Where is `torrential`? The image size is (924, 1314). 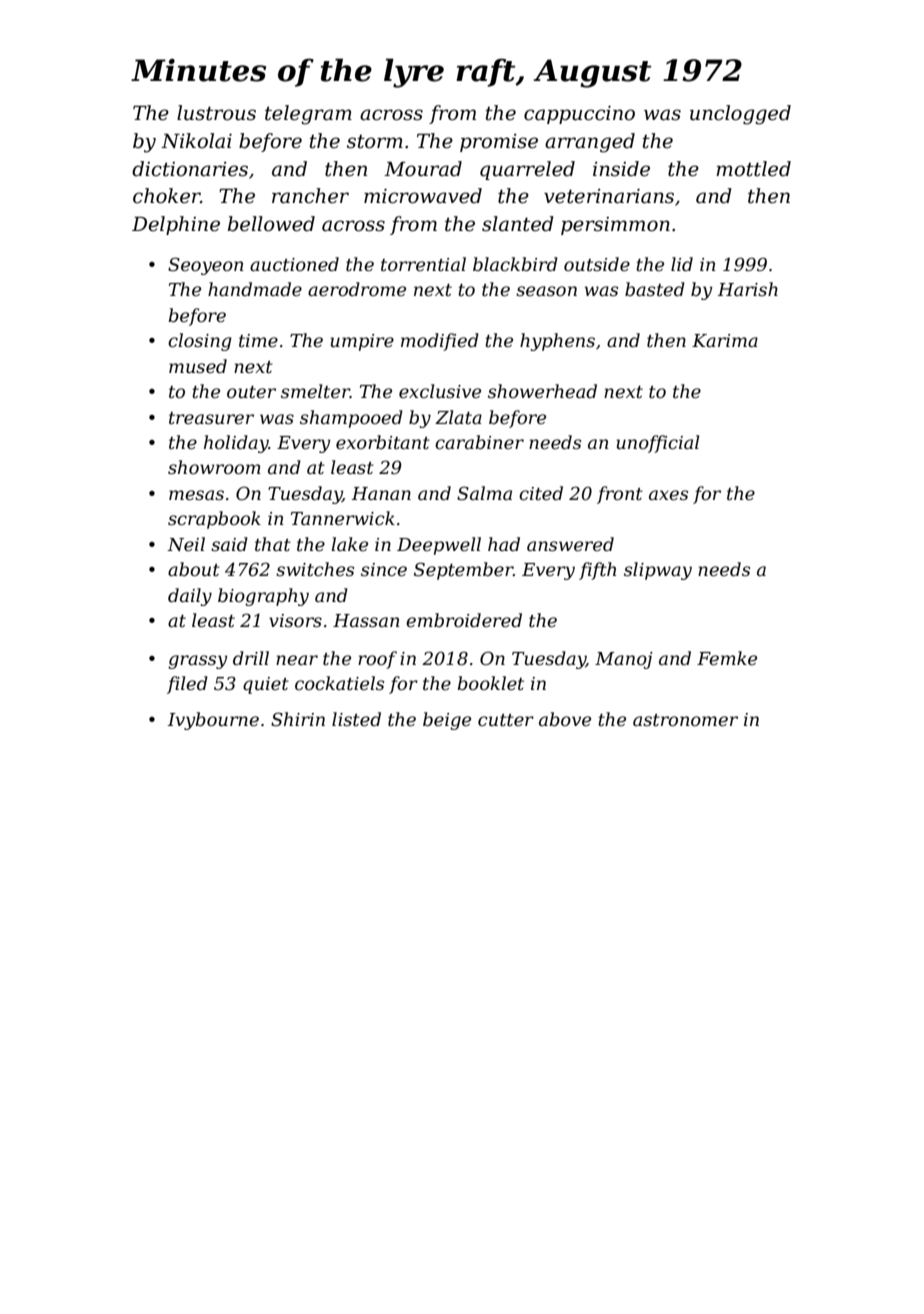
torrential is located at coordinates (423, 264).
